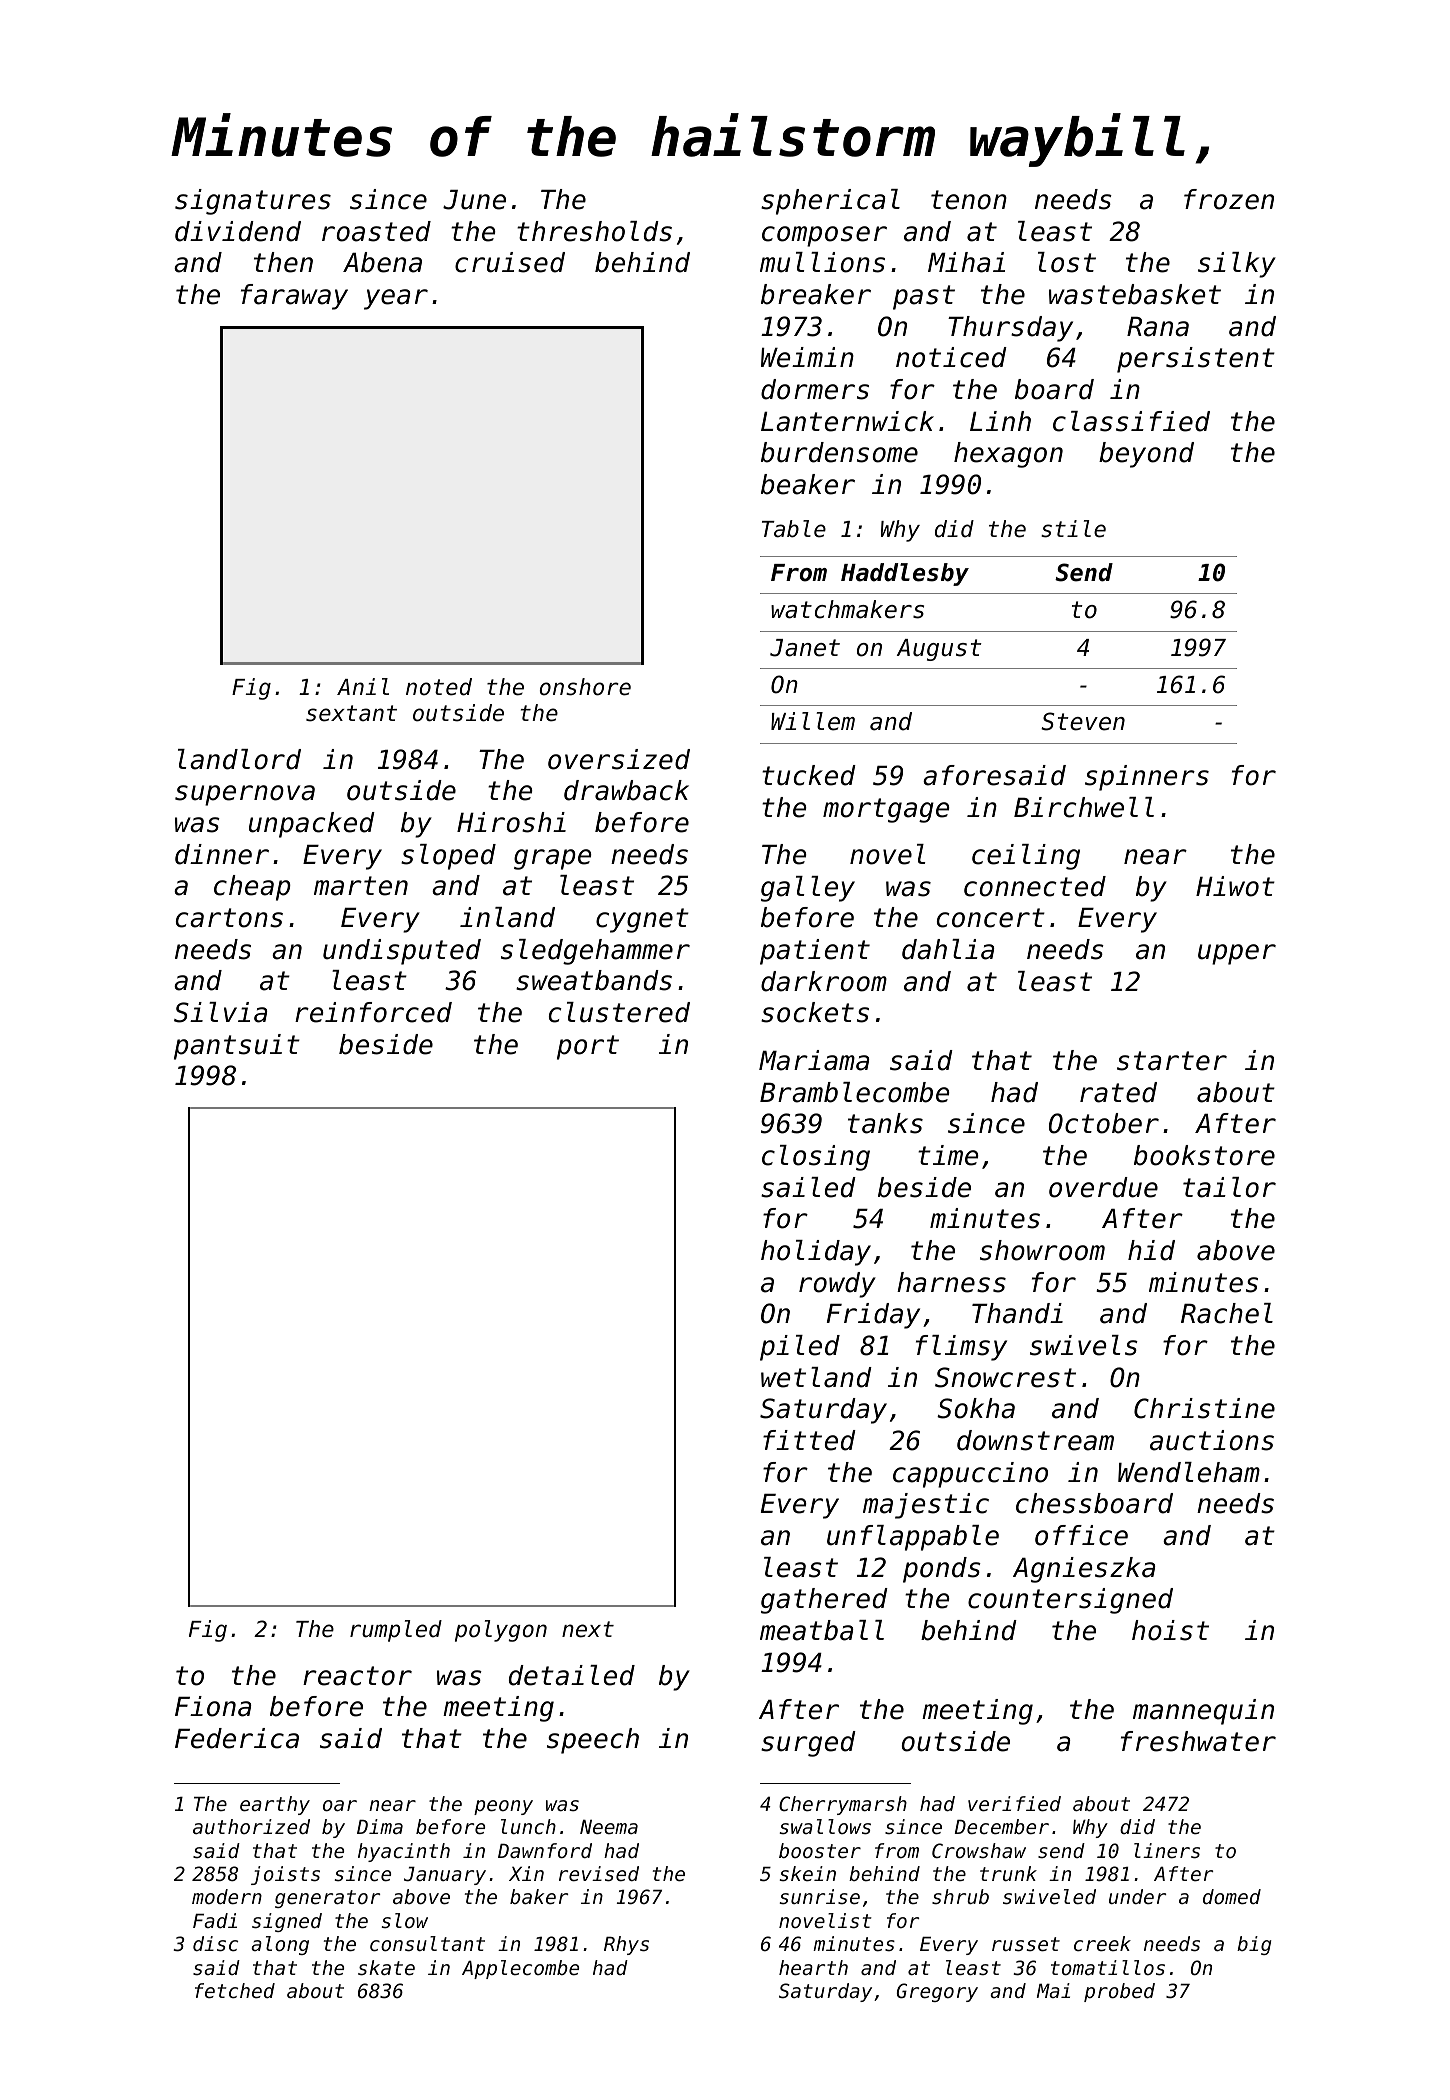  Describe the element at coordinates (830, 202) in the image. I see `spherical` at that location.
